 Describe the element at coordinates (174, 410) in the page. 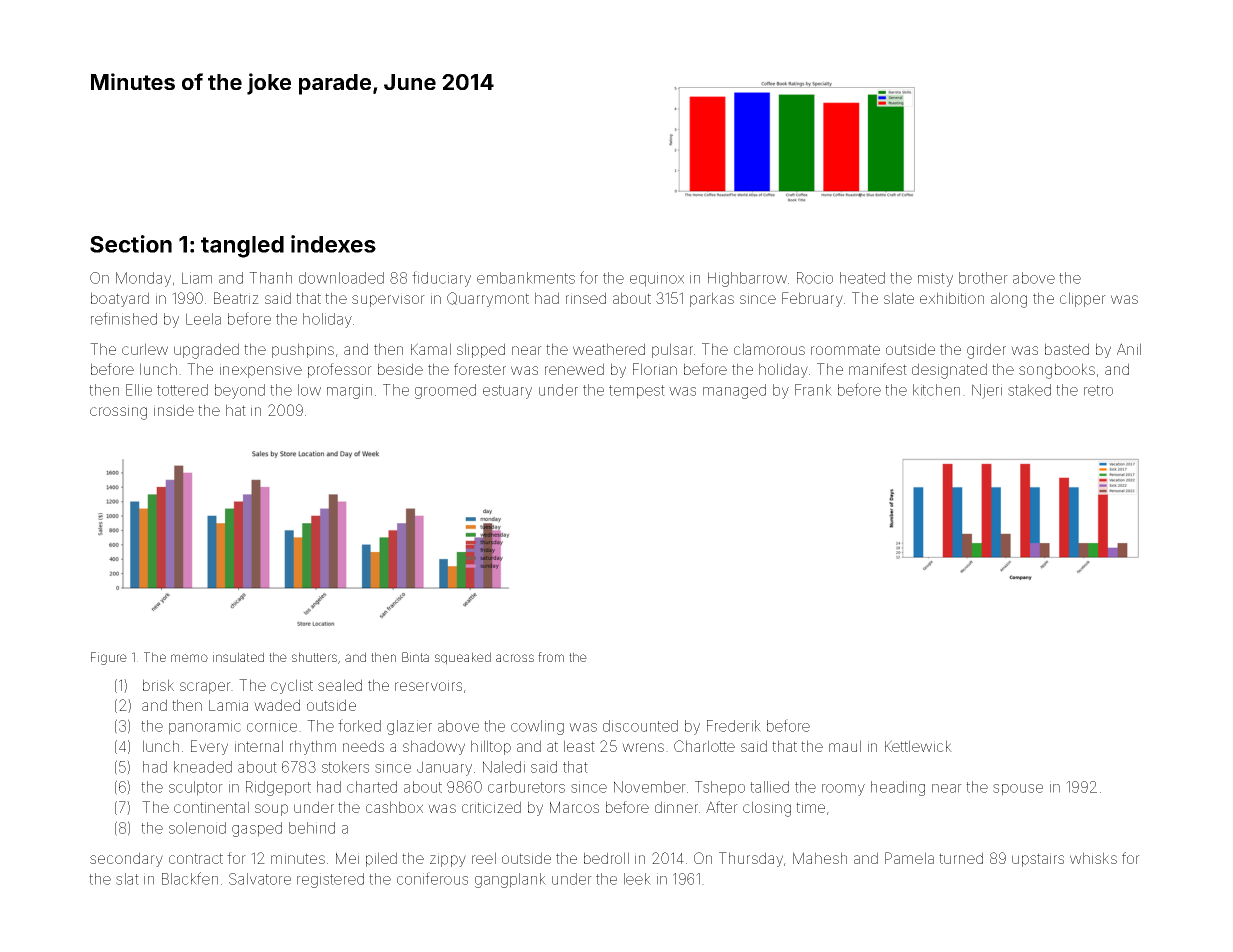

I see `inside` at that location.
